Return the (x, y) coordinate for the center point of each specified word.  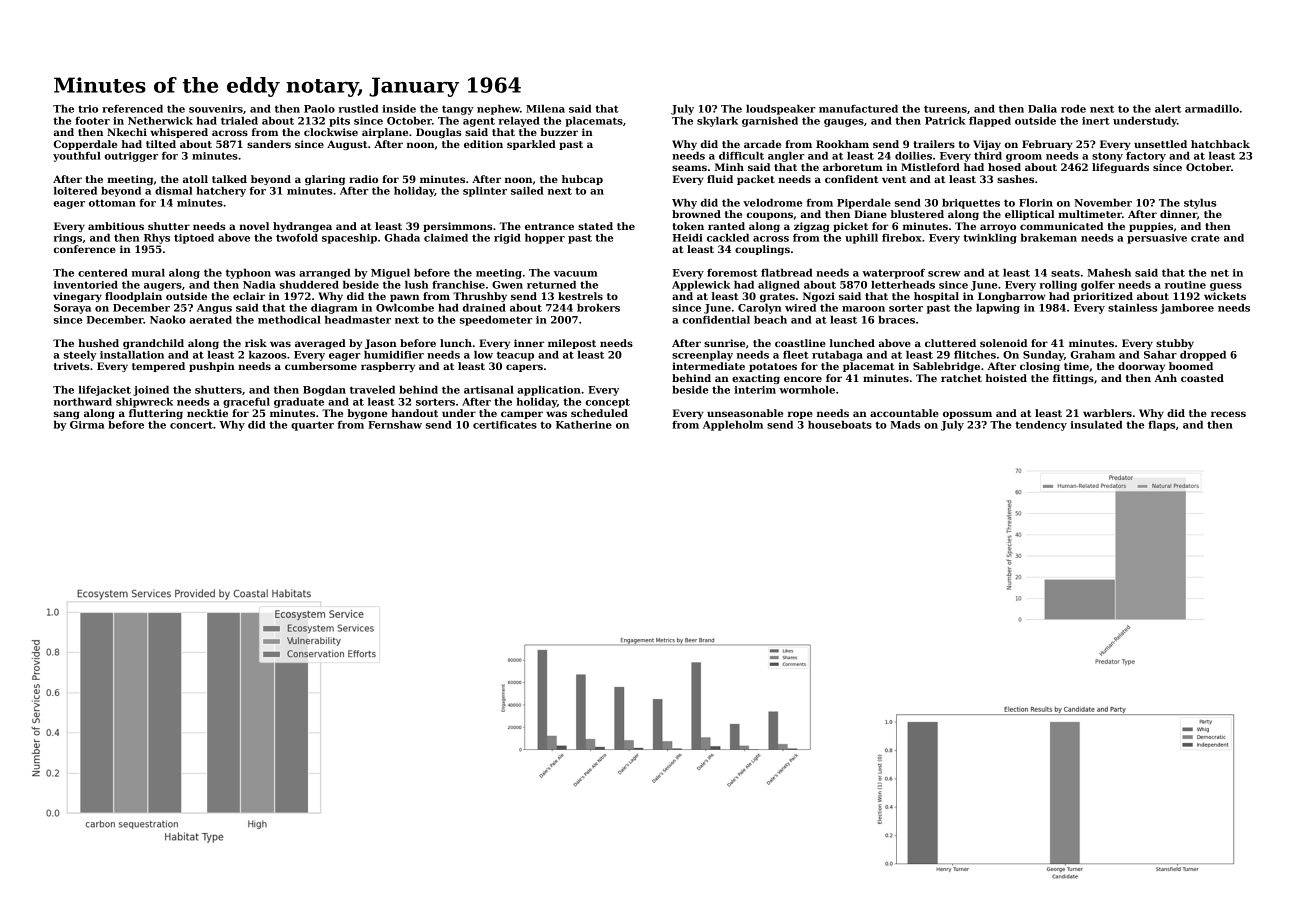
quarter (312, 426)
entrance (549, 226)
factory (1146, 157)
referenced (132, 109)
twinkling (990, 239)
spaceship (349, 239)
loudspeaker (780, 110)
